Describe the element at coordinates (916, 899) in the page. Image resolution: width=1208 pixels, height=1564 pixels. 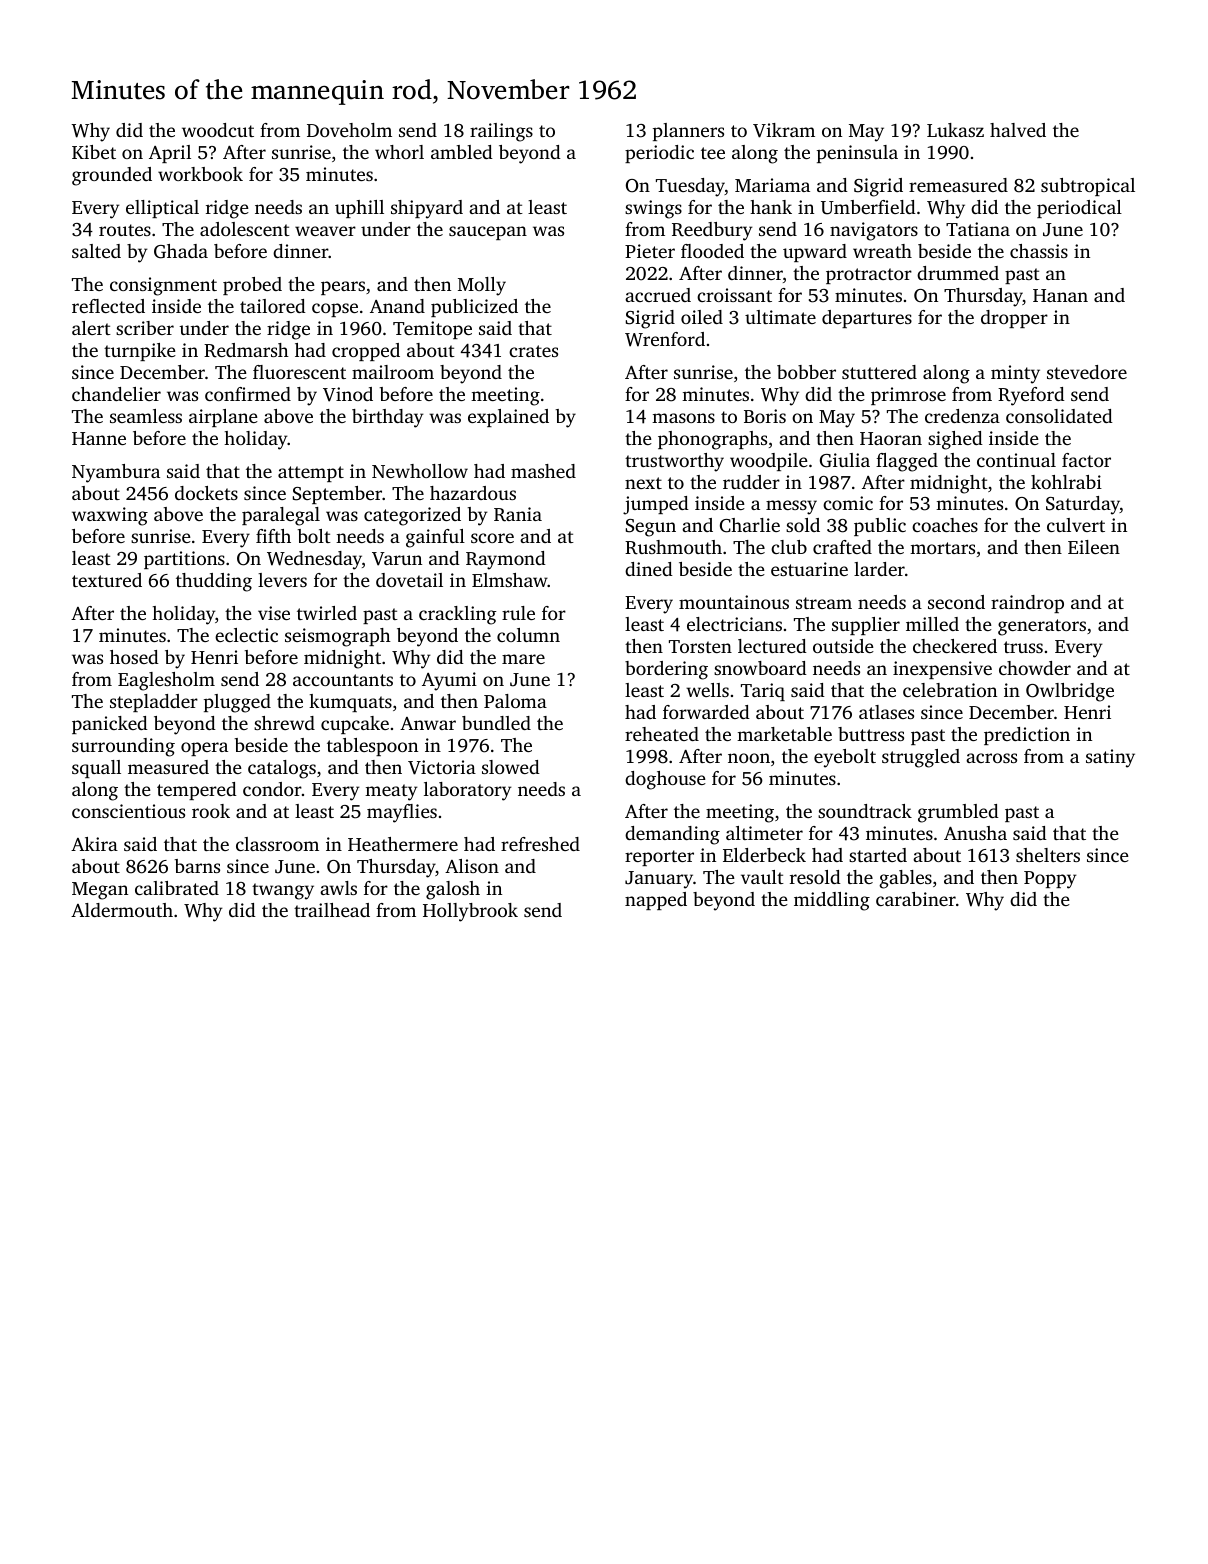
I see `carabiner` at that location.
